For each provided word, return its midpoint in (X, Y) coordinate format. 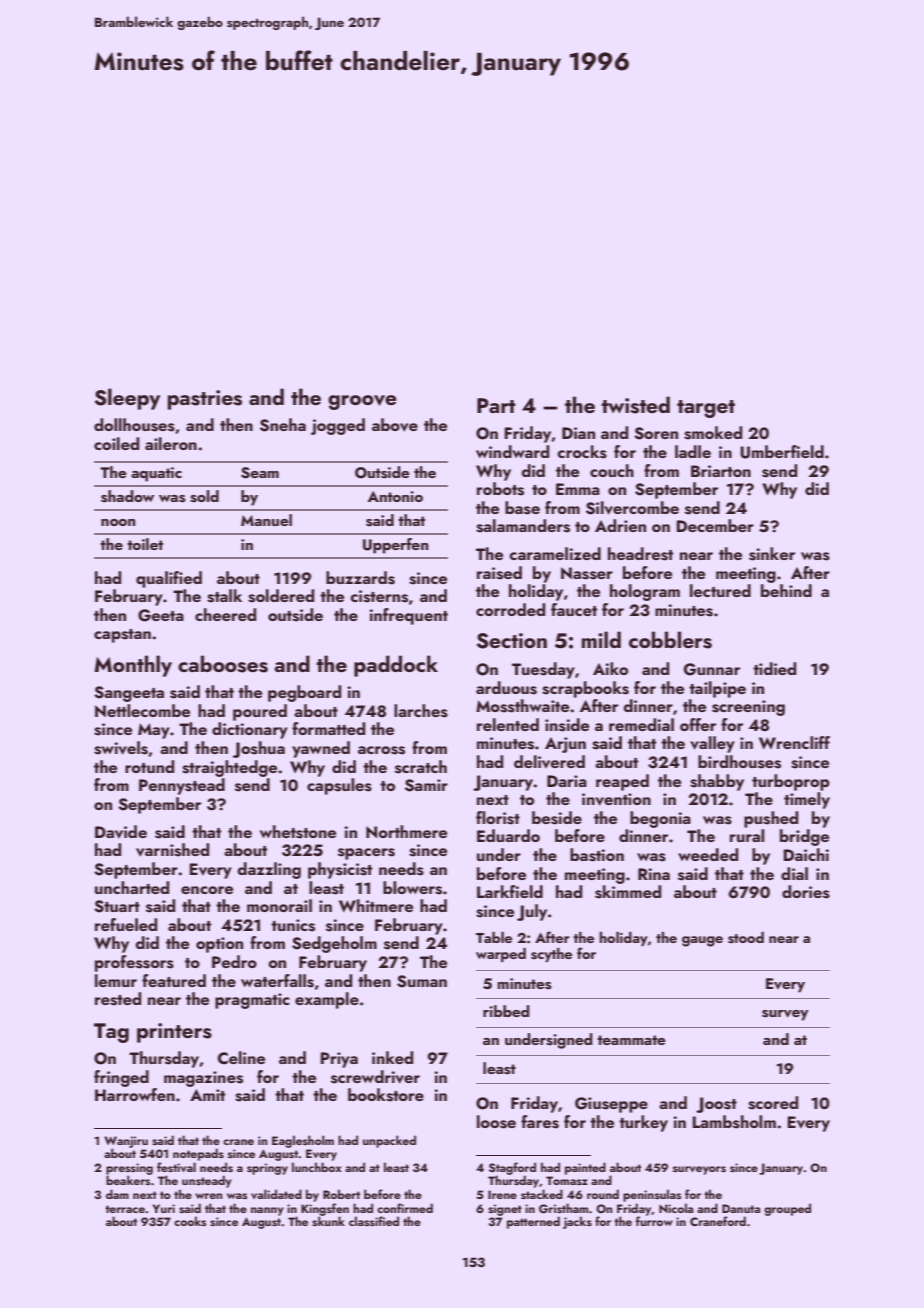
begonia (660, 819)
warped (501, 955)
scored (773, 1103)
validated (276, 1194)
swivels (121, 748)
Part (496, 405)
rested (118, 999)
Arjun (565, 745)
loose (496, 1122)
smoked (713, 433)
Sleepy (127, 399)
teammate (631, 1040)
